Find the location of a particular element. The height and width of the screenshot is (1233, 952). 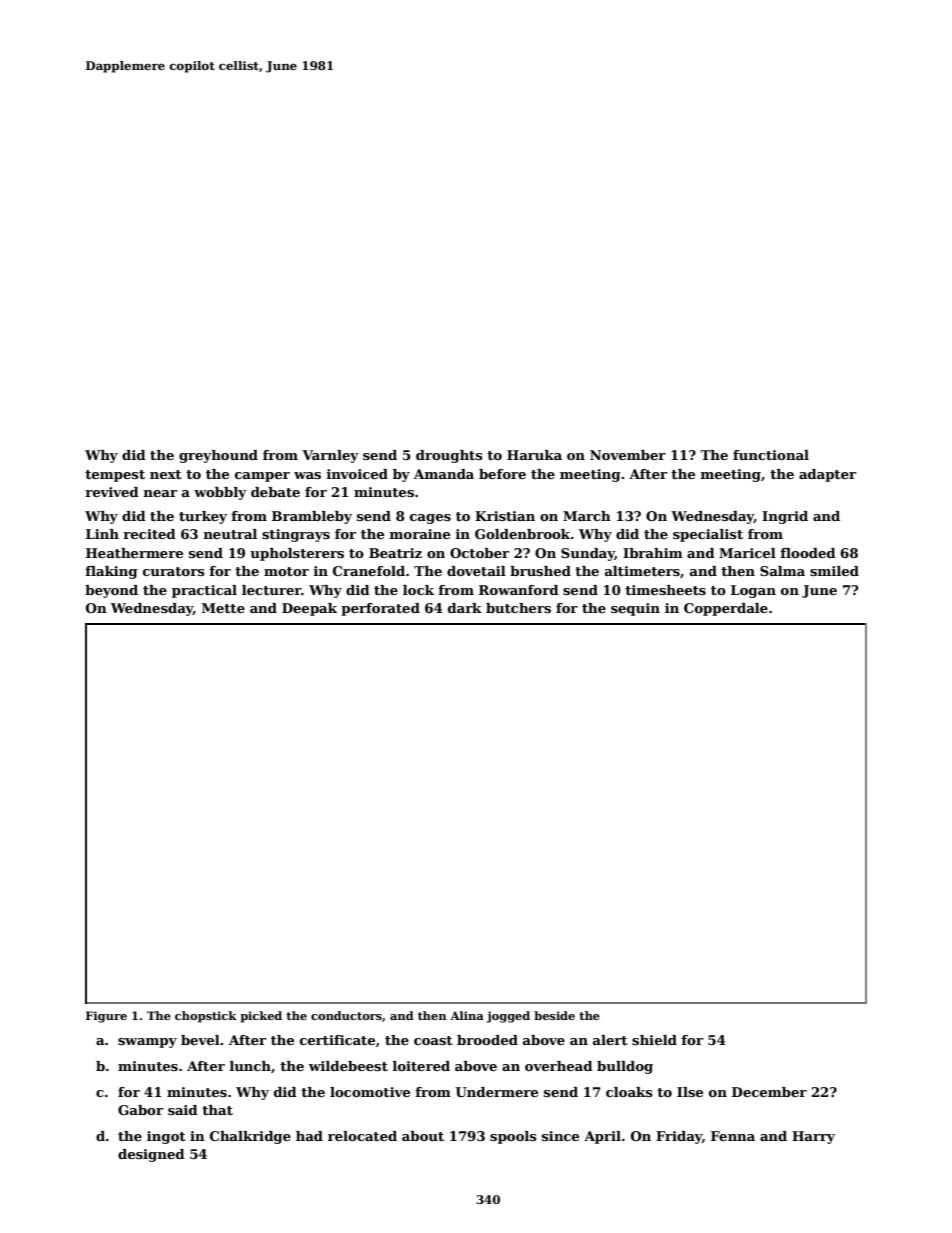

beside is located at coordinates (554, 1015).
